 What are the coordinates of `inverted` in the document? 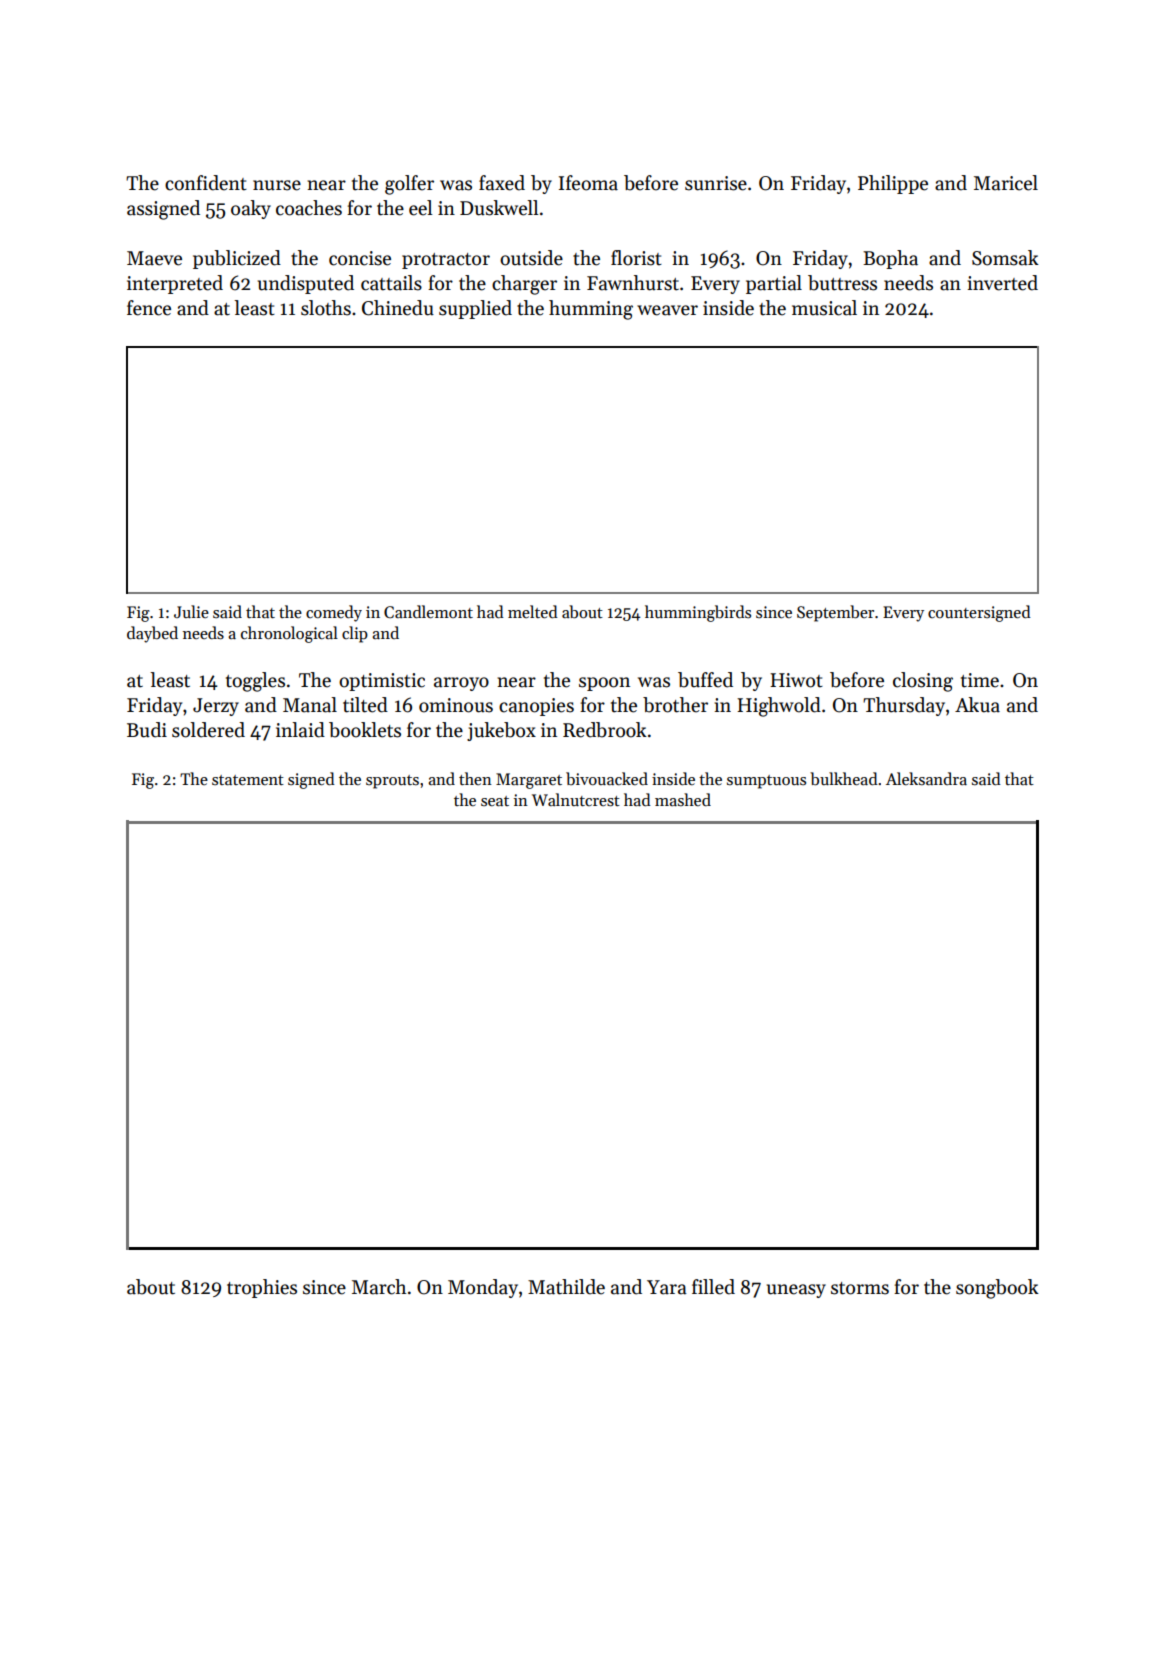 It's located at (1003, 283).
